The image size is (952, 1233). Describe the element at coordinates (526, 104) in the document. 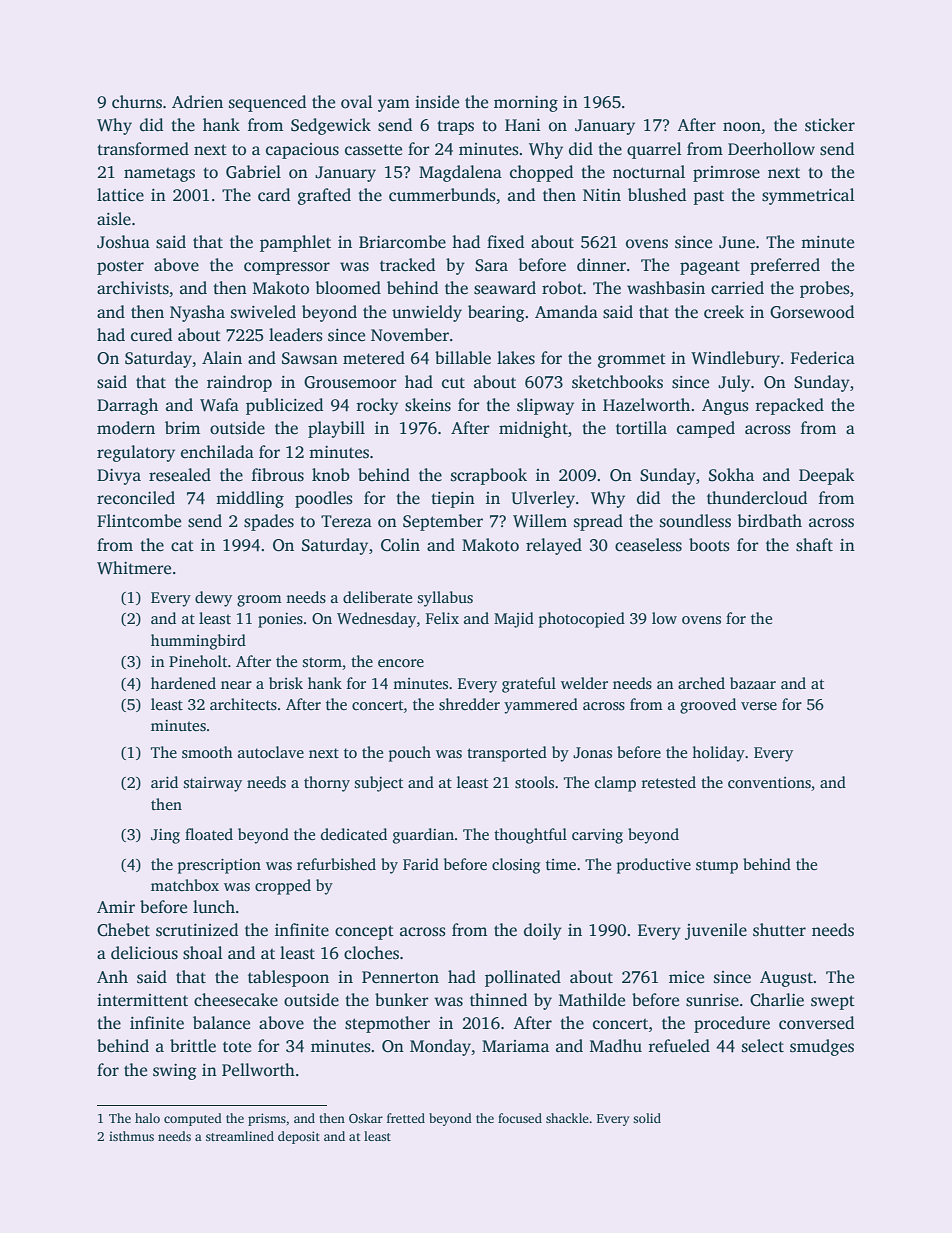

I see `morning` at that location.
